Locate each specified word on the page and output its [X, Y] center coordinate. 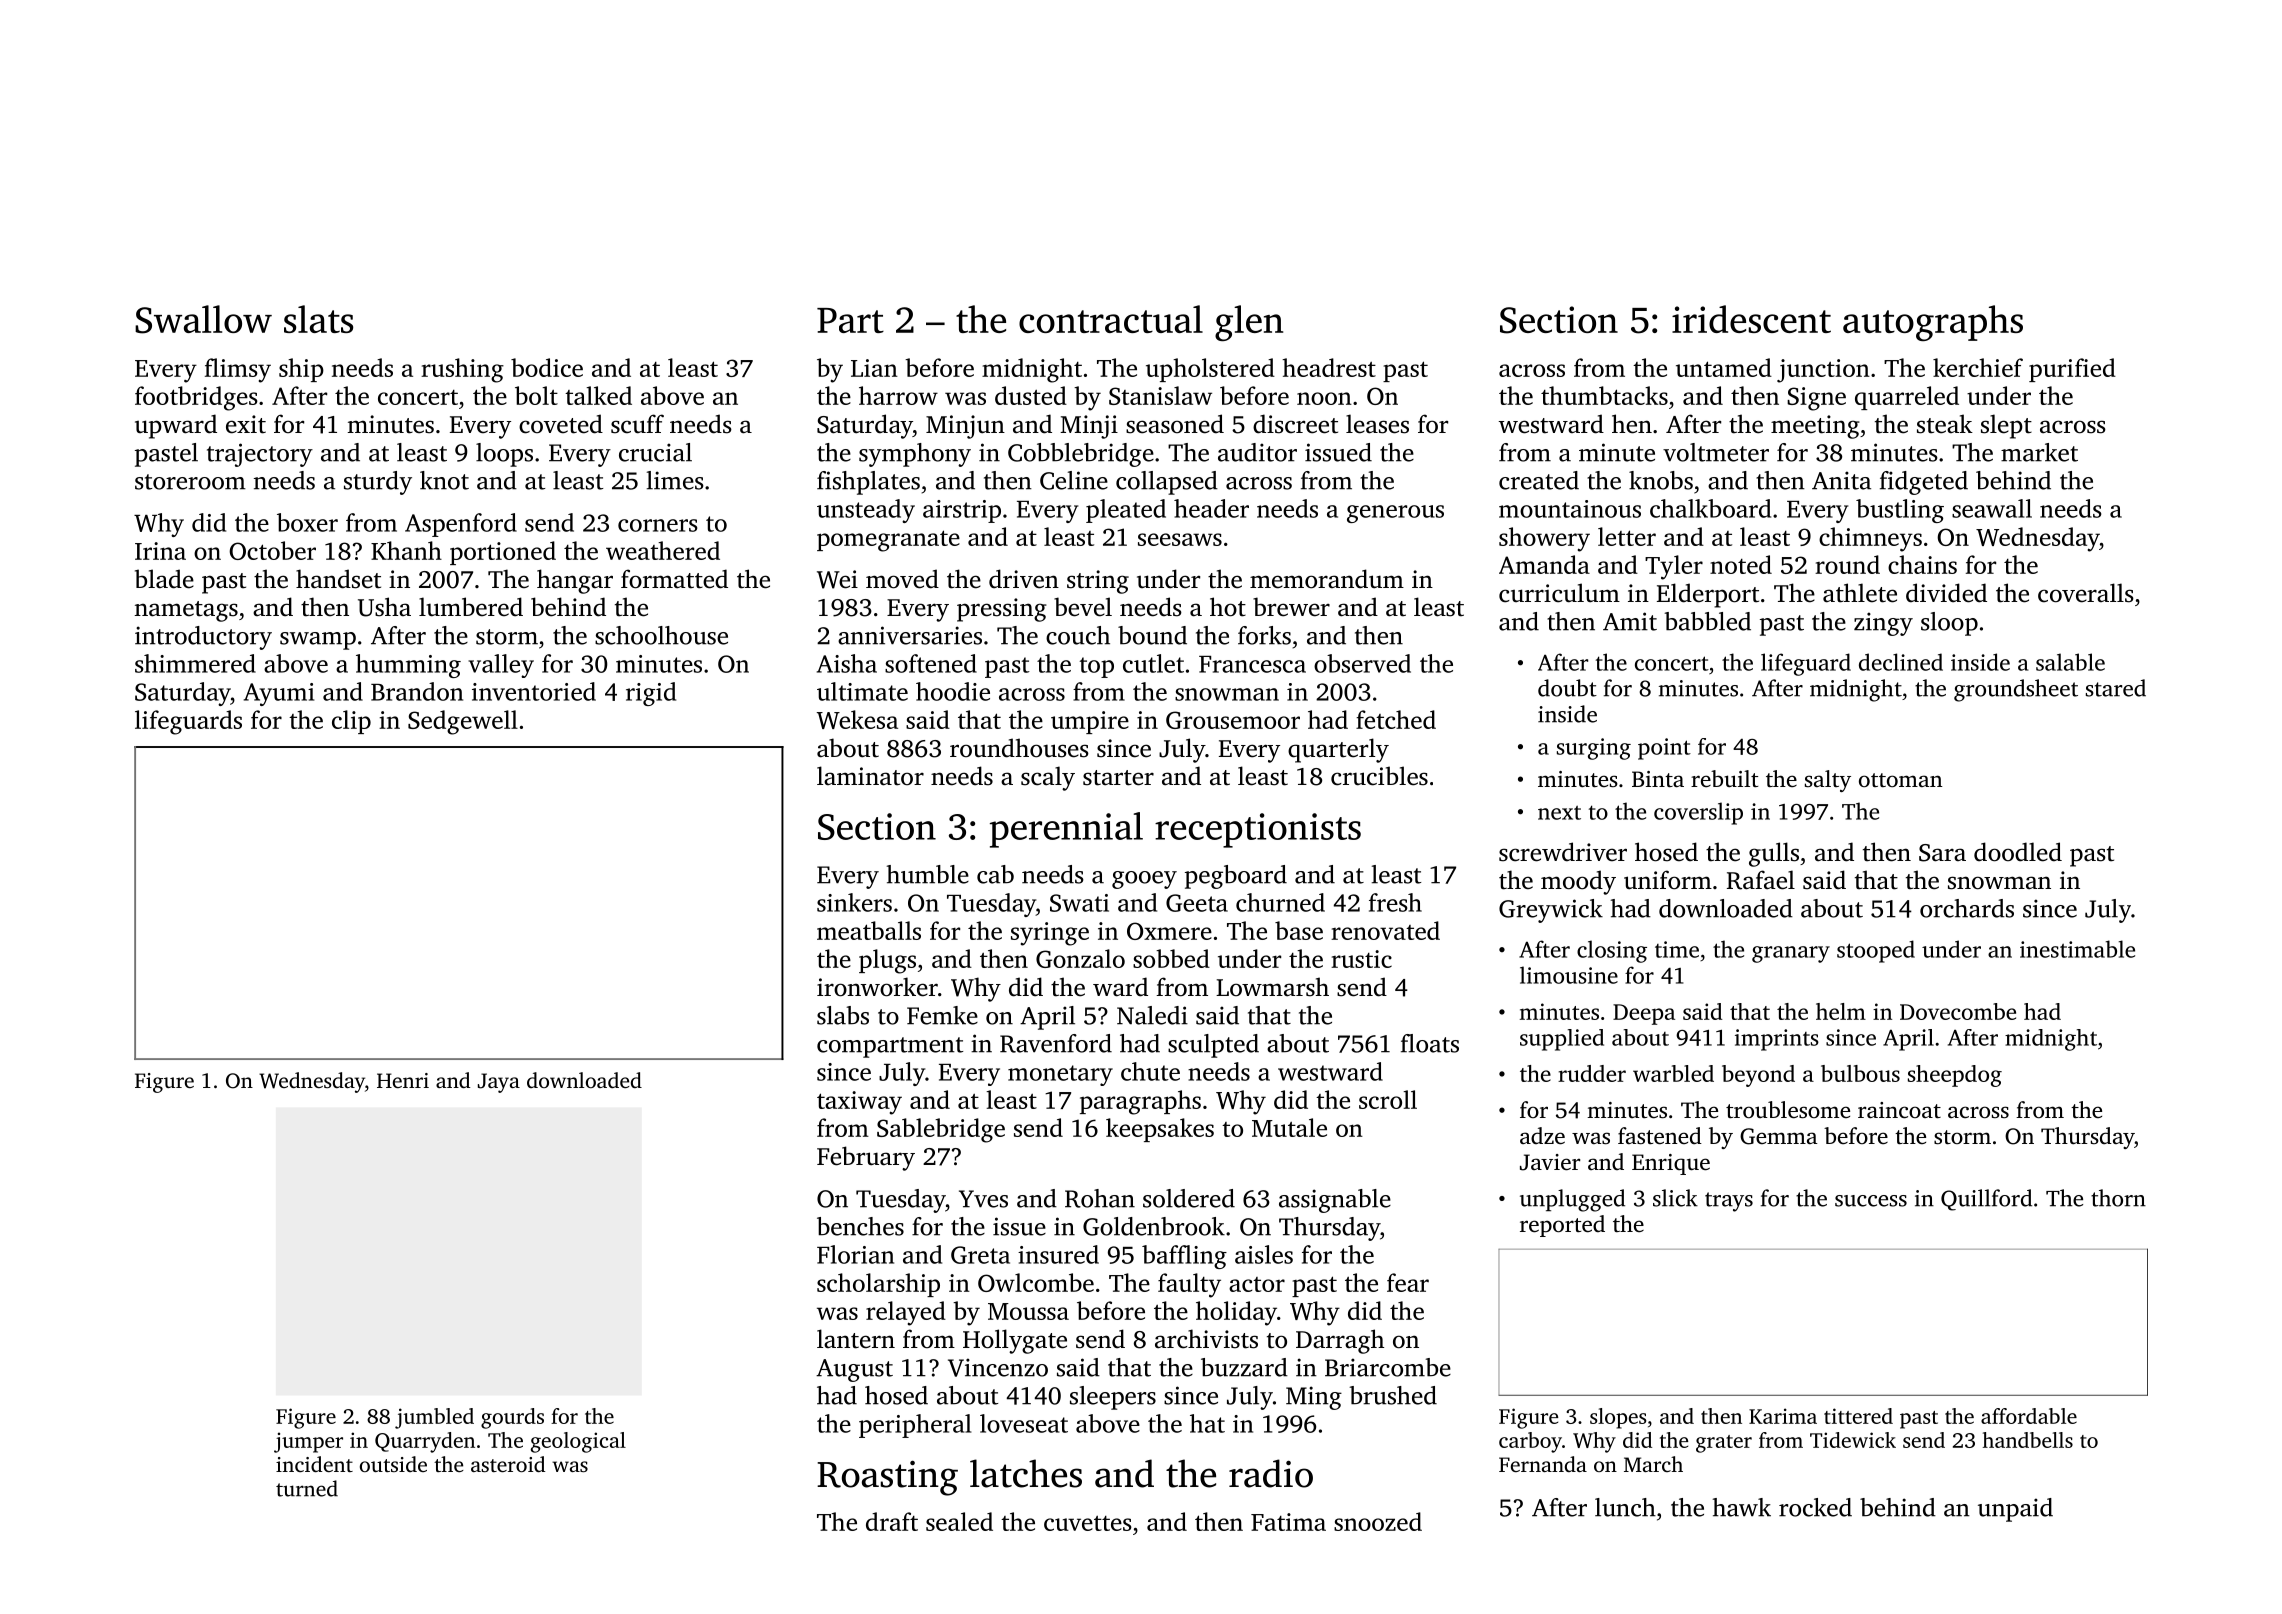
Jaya [499, 1083]
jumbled [434, 1418]
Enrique [1671, 1164]
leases [1377, 424]
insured [1058, 1254]
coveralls [2086, 593]
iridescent [1751, 319]
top [1097, 667]
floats [1430, 1043]
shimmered [195, 663]
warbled [1673, 1073]
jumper [308, 1442]
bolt [536, 395]
